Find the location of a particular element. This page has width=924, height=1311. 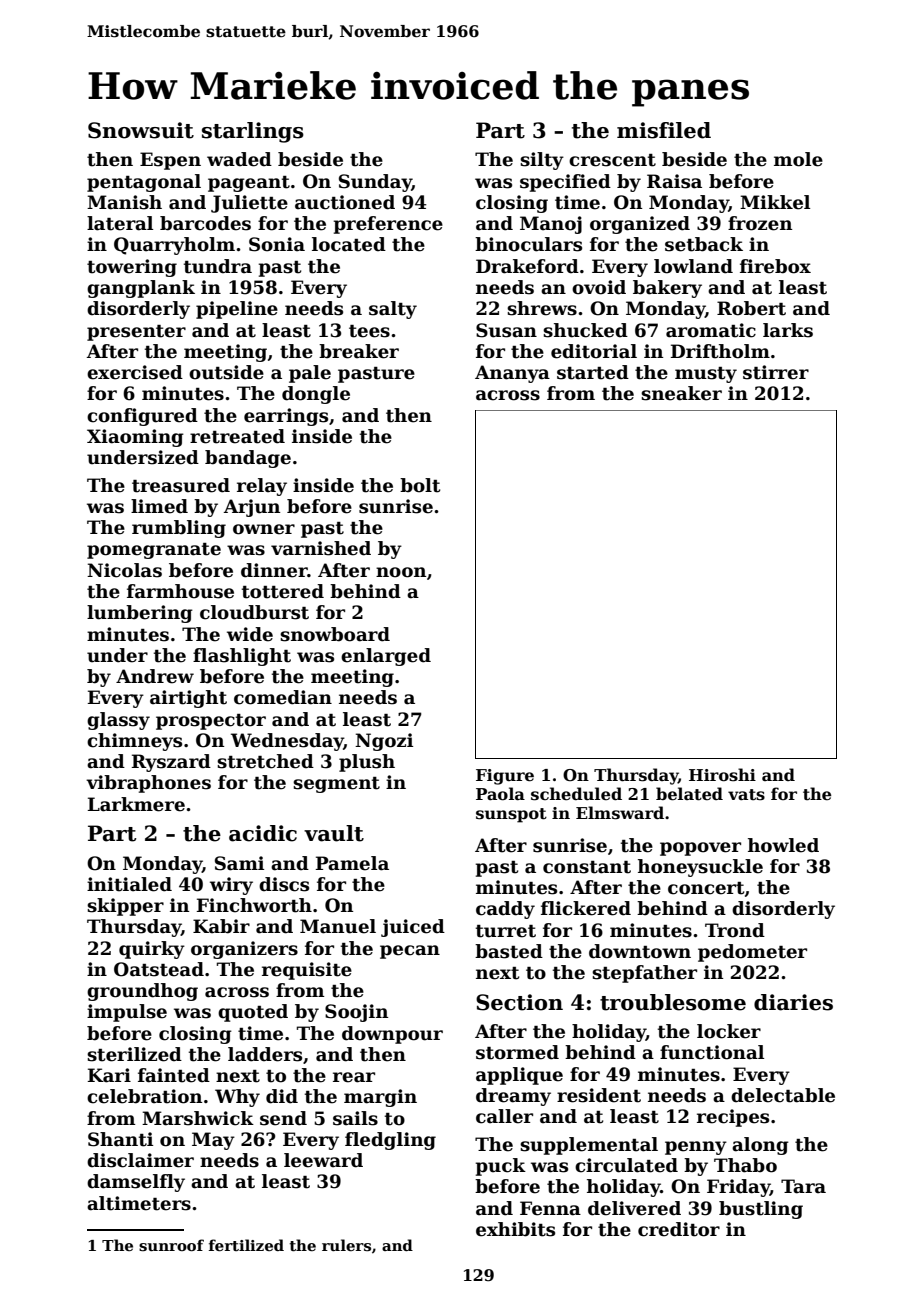

starlings is located at coordinates (253, 132).
